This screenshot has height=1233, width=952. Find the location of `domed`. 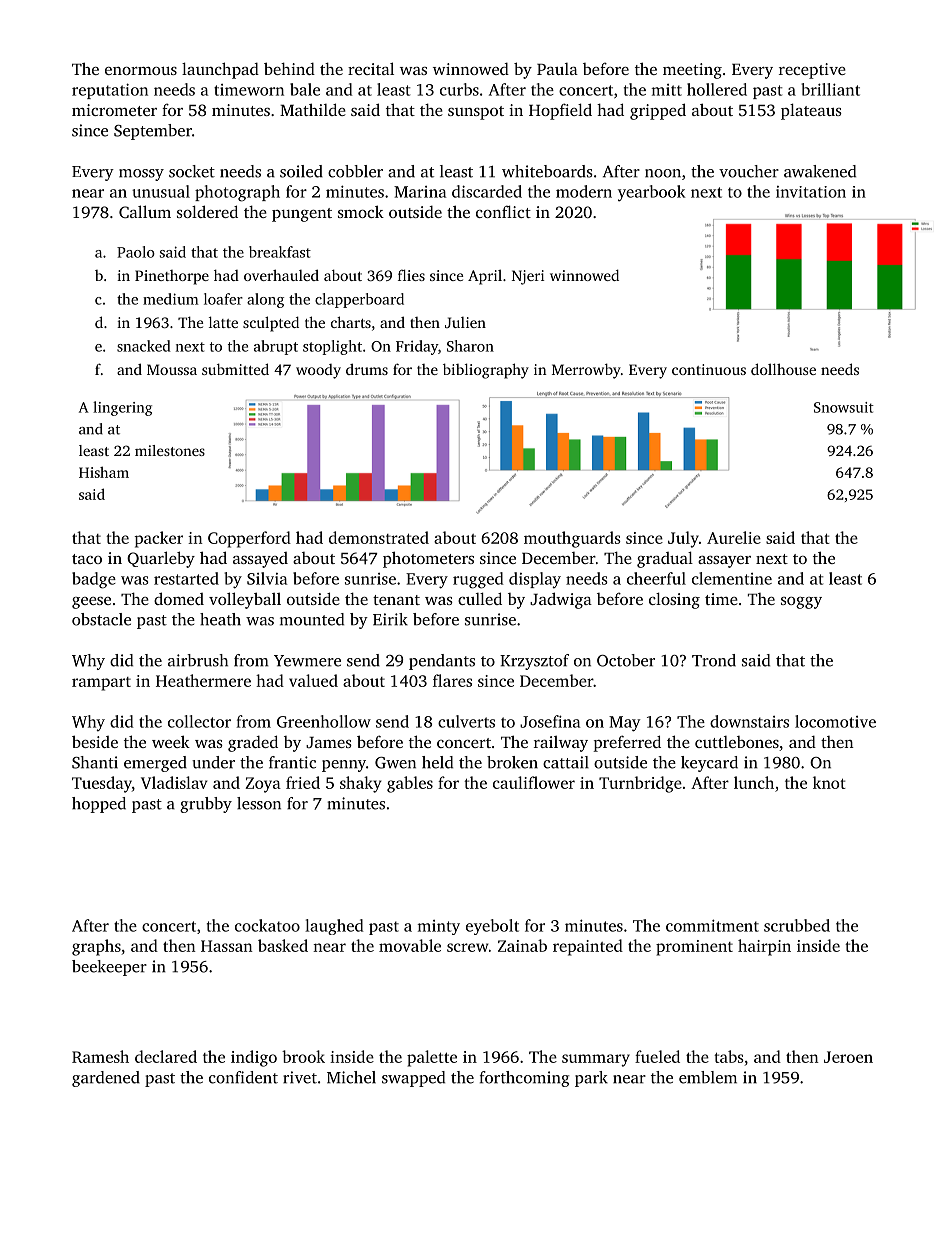

domed is located at coordinates (179, 598).
